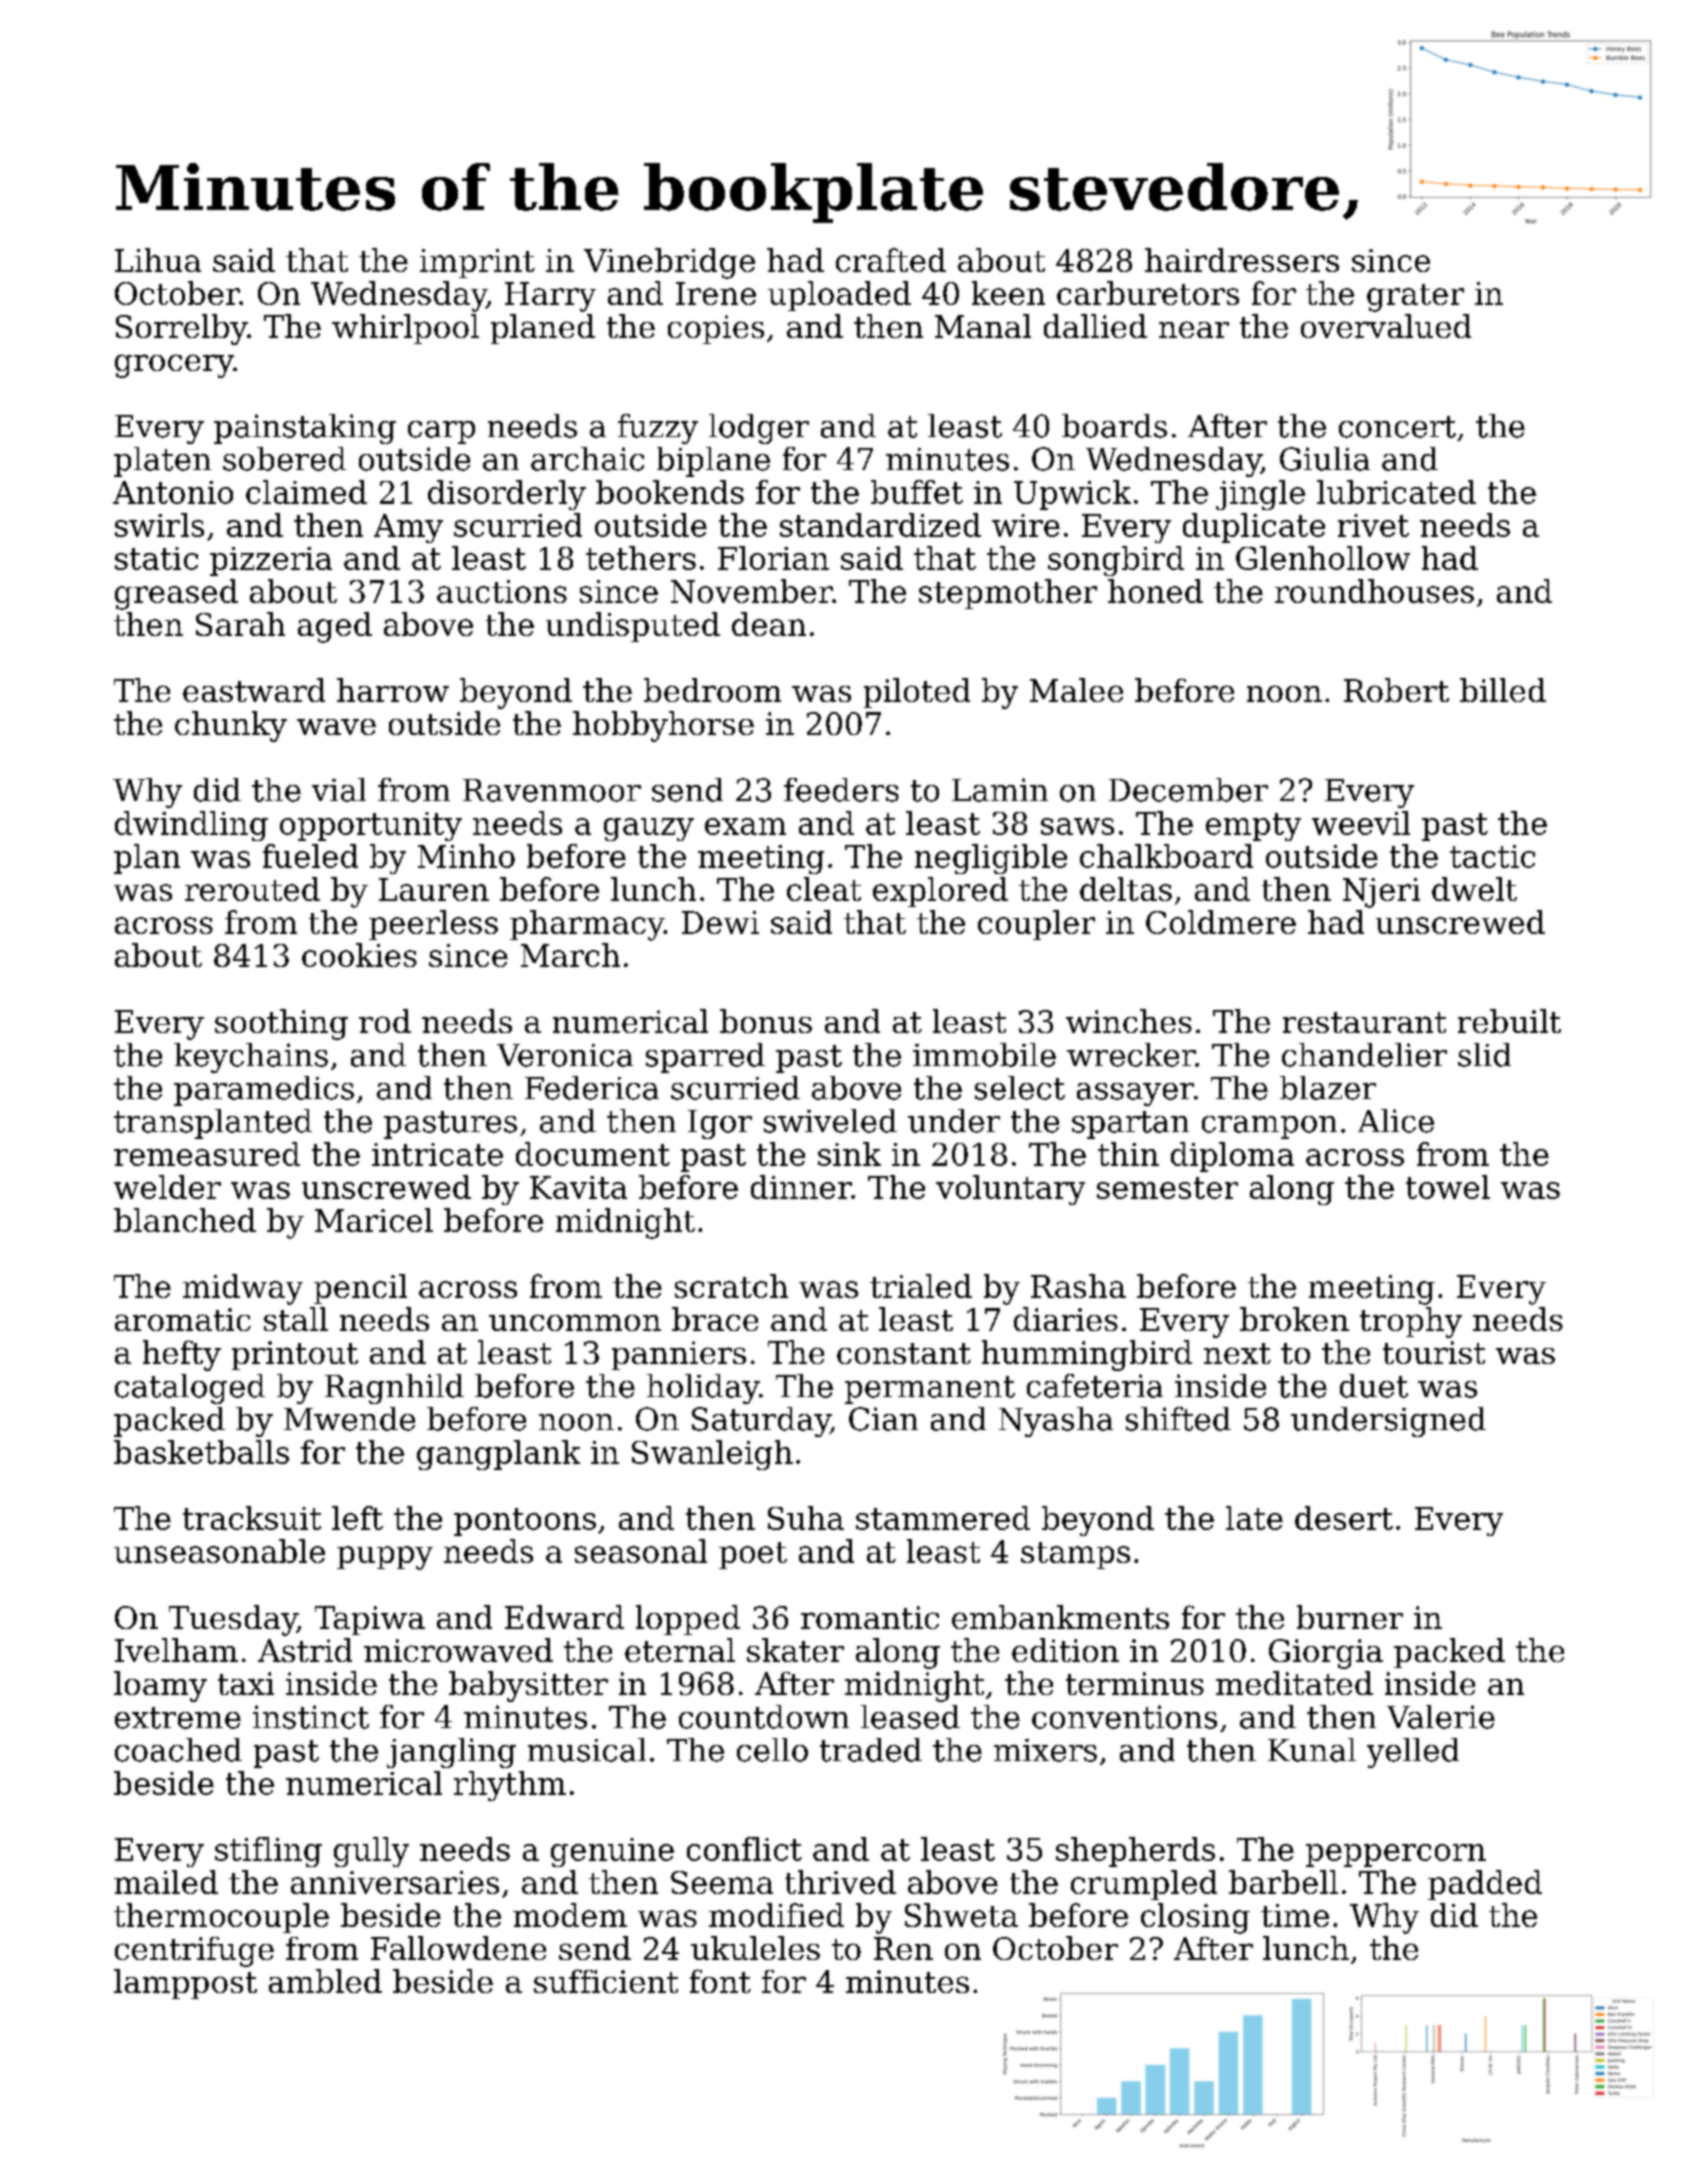 The width and height of the screenshot is (1683, 2178). I want to click on unseasonable, so click(219, 1551).
